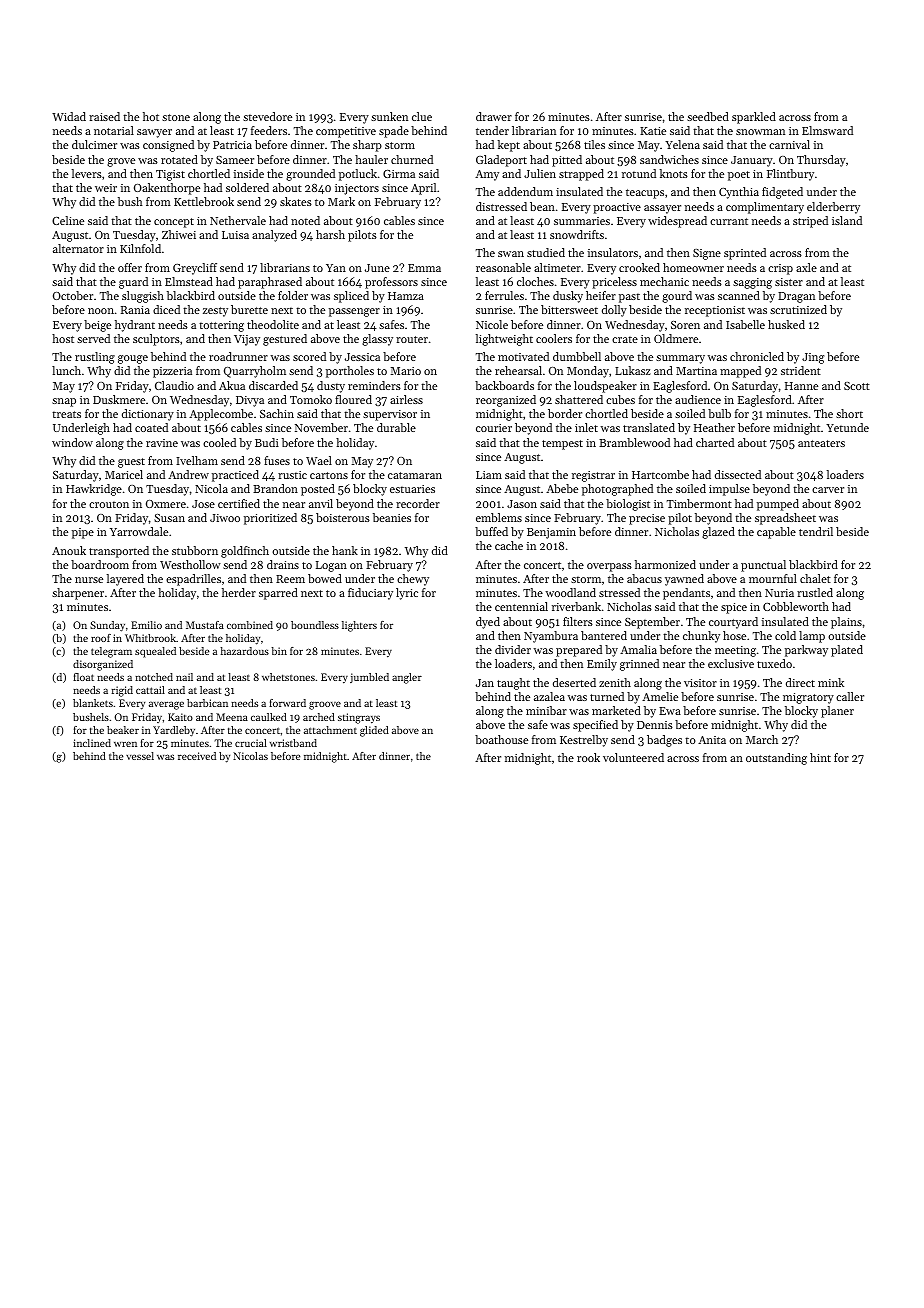  I want to click on clue, so click(422, 116).
